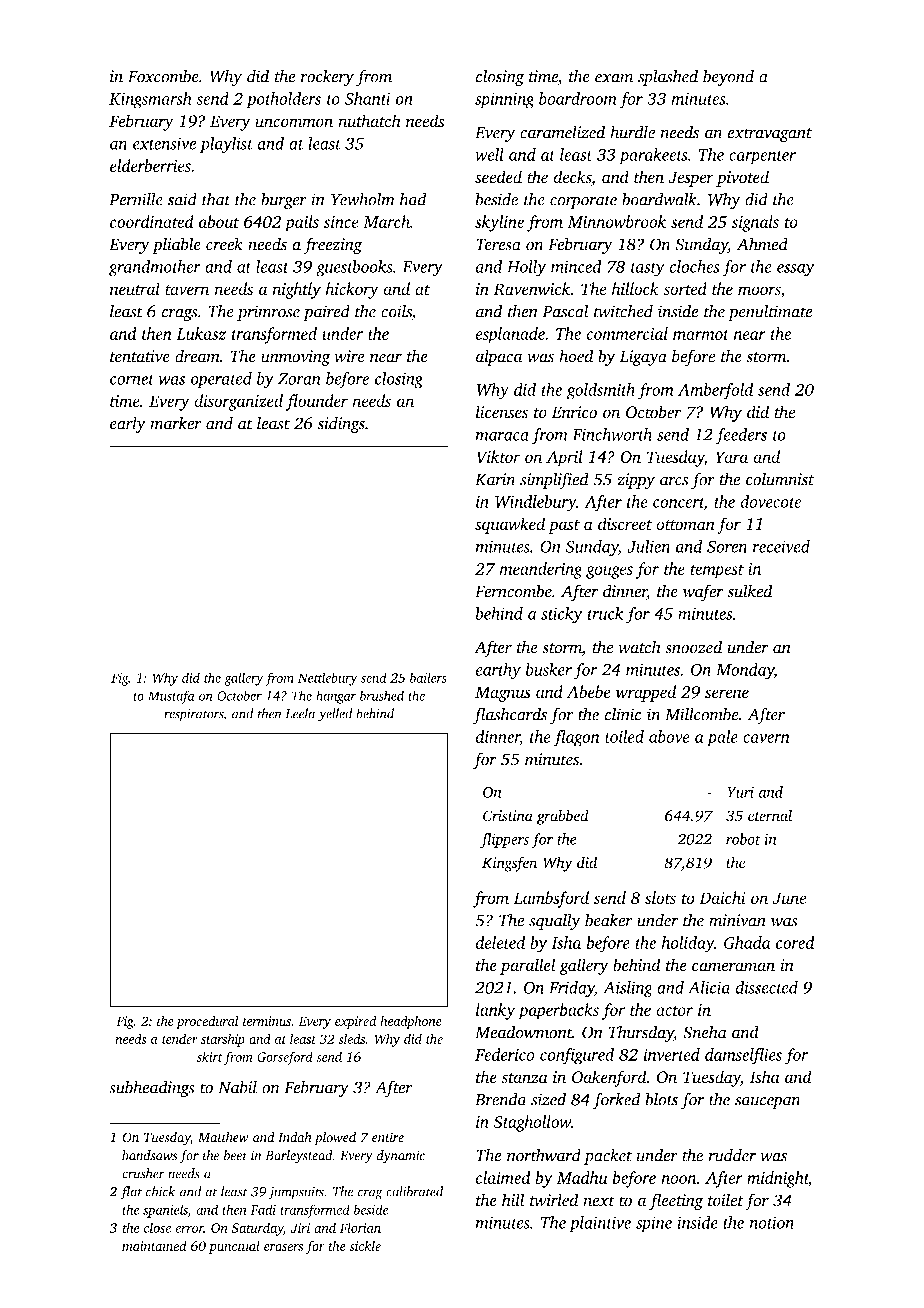 The width and height of the page is (924, 1308). Describe the element at coordinates (669, 736) in the page. I see `above` at that location.
